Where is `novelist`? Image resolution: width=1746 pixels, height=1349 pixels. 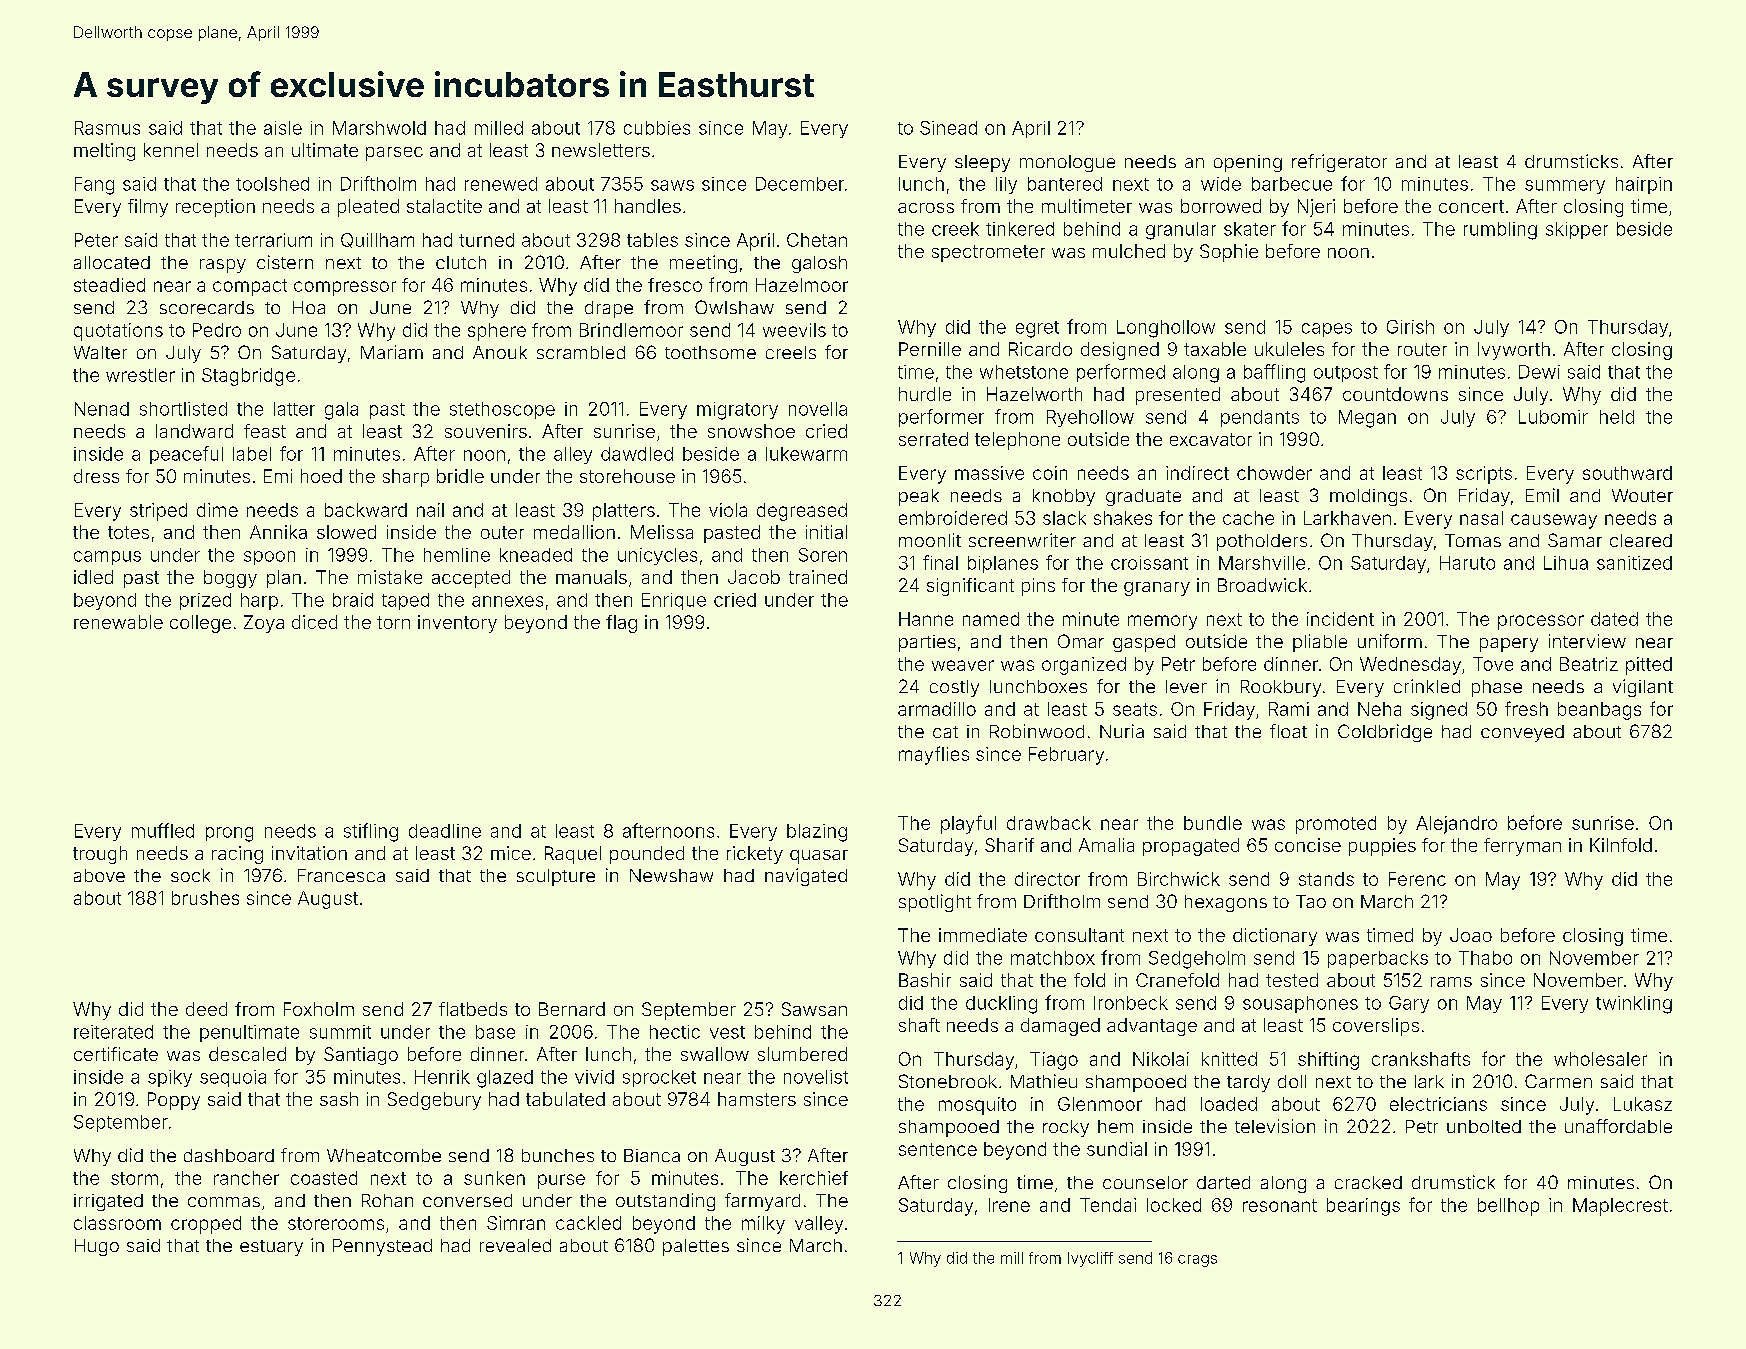
novelist is located at coordinates (816, 1077).
